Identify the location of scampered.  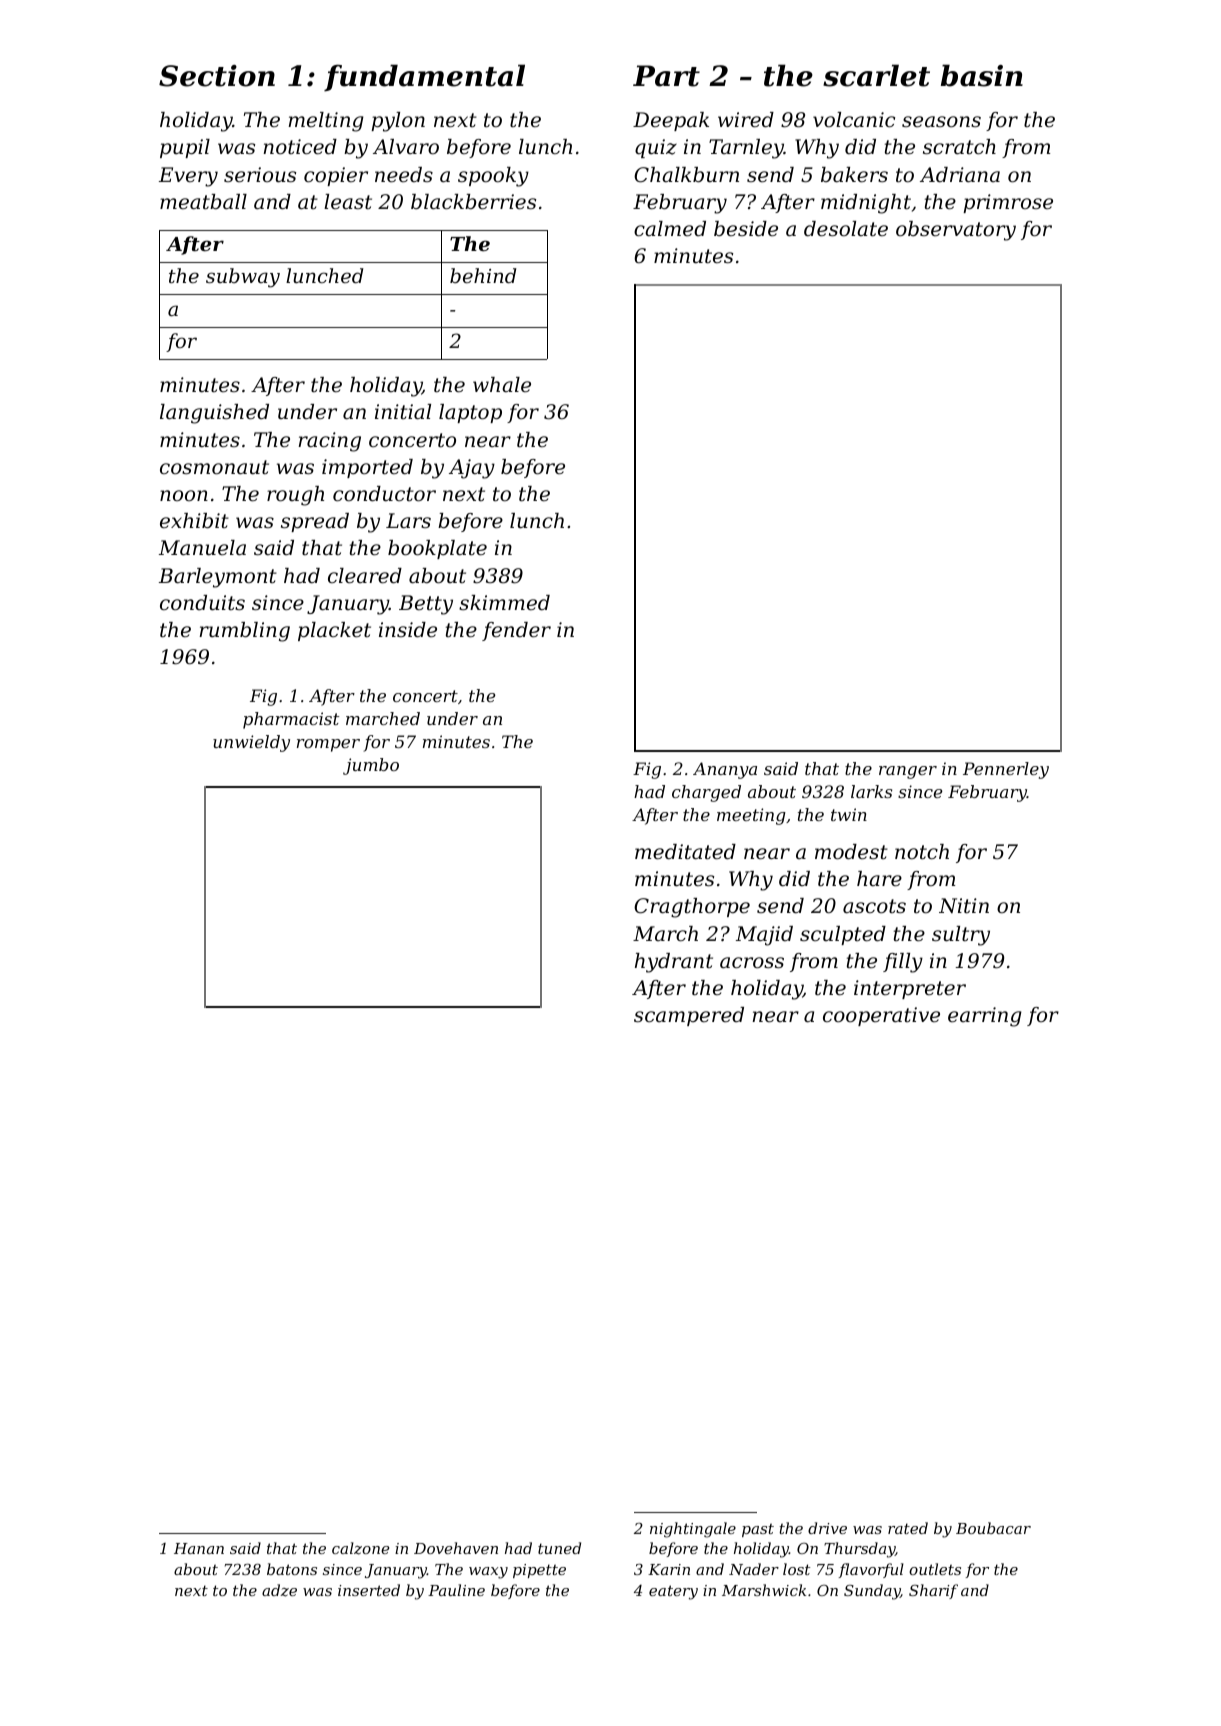
(689, 1016).
